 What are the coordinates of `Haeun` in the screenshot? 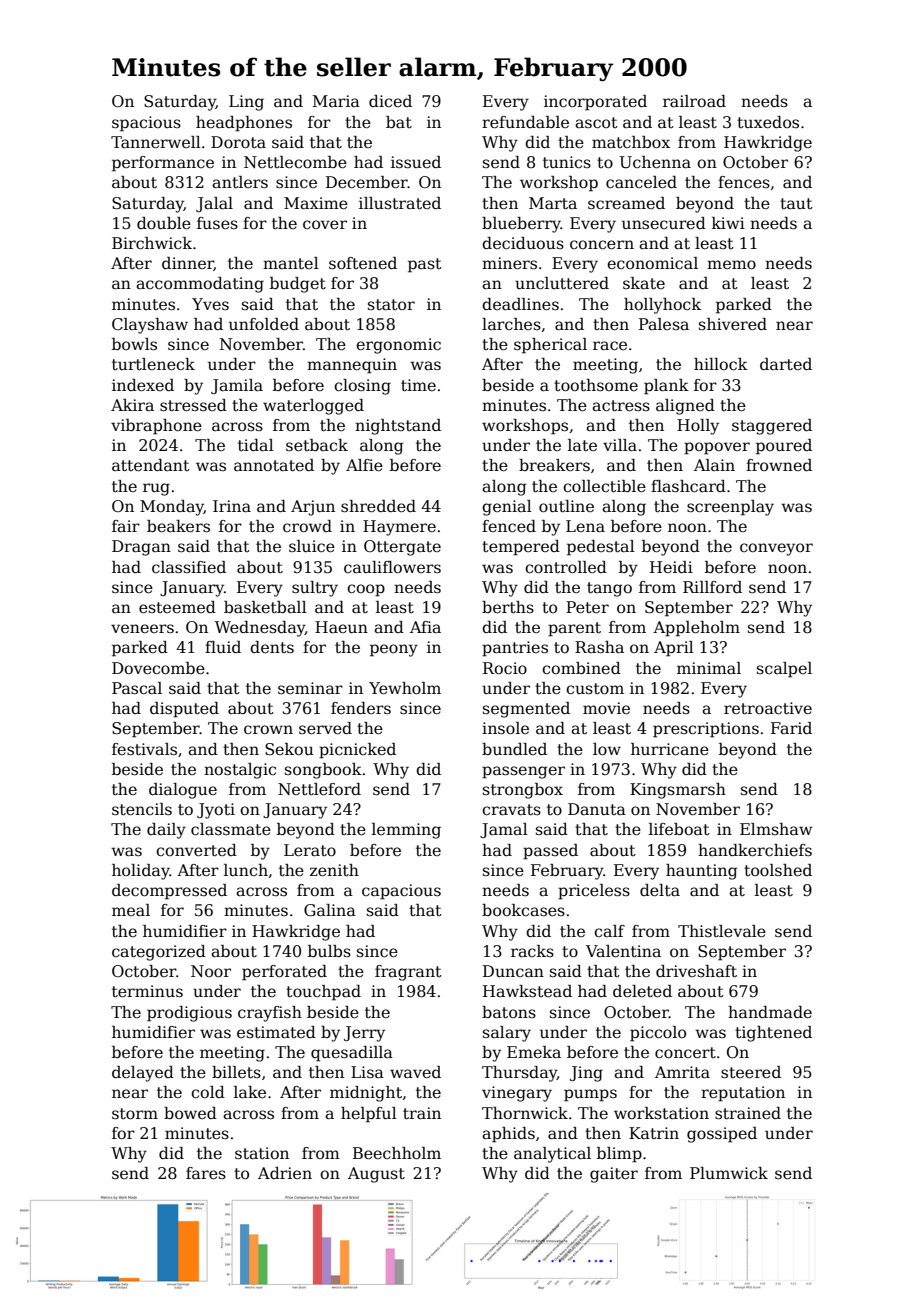 It's located at (341, 627).
